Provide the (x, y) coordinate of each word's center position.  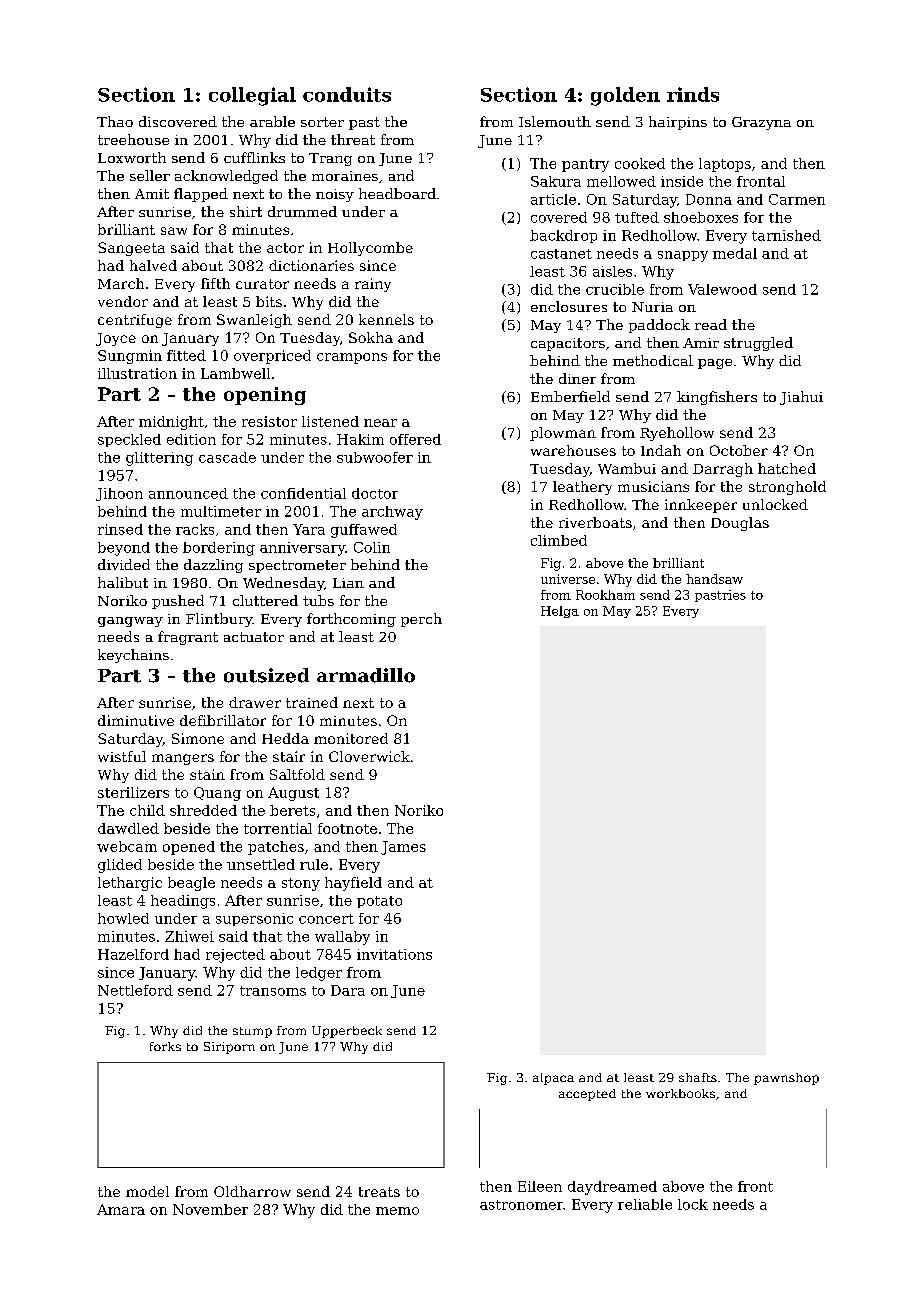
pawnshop (786, 1079)
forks (165, 1046)
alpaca (553, 1079)
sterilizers (133, 792)
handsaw (714, 579)
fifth (215, 283)
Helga (560, 612)
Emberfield (570, 396)
